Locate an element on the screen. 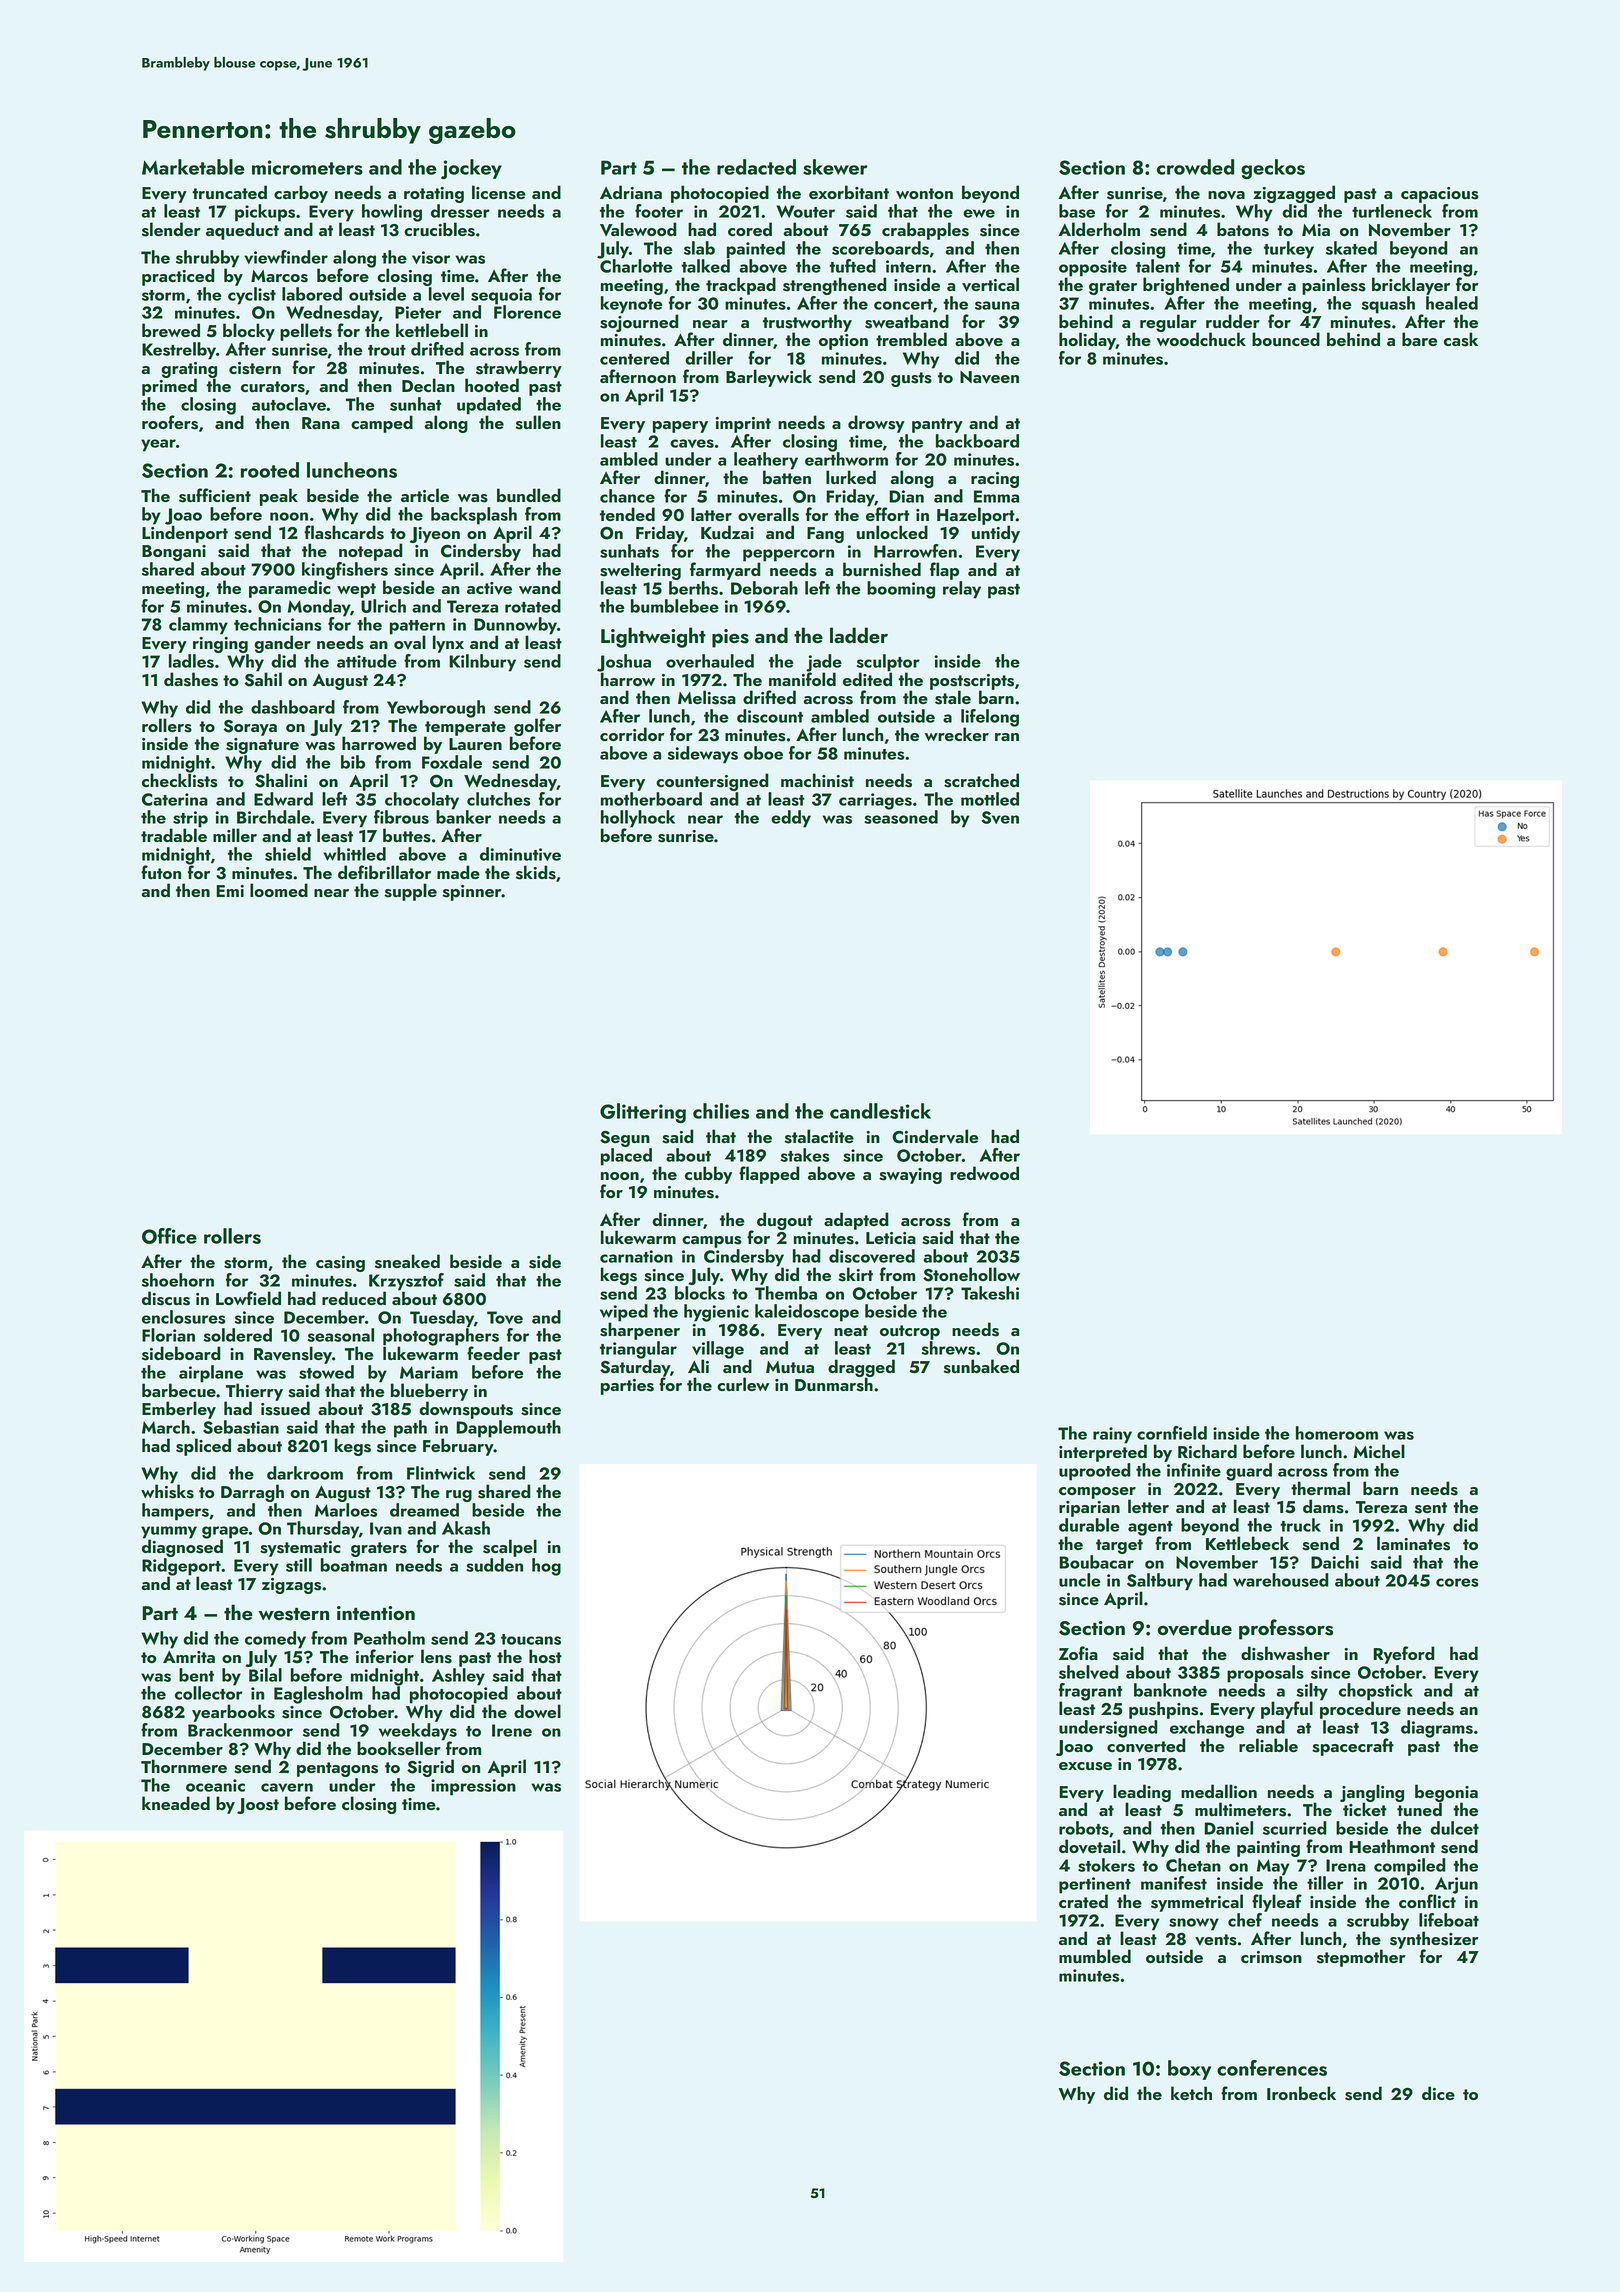 This screenshot has height=2292, width=1620. geckos is located at coordinates (1273, 169).
